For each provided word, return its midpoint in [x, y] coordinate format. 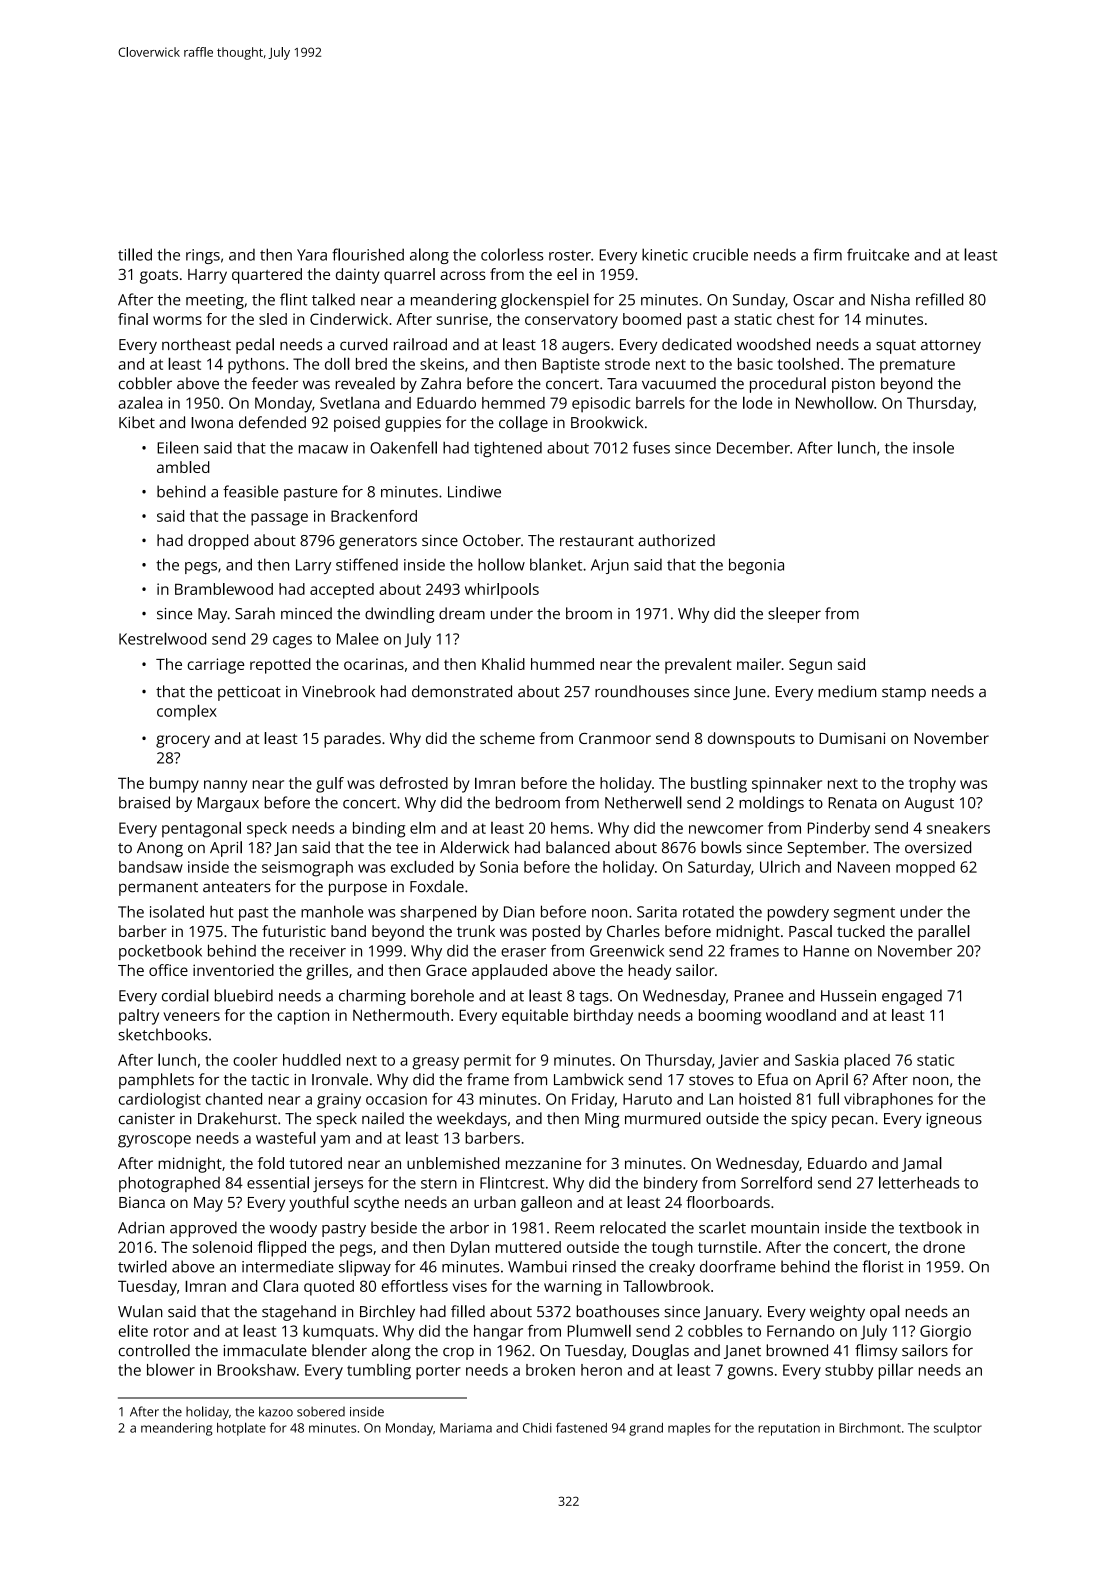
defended [272, 422]
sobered [321, 1411]
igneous [954, 1120]
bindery [671, 1184]
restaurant [597, 541]
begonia [756, 566]
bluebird [244, 995]
